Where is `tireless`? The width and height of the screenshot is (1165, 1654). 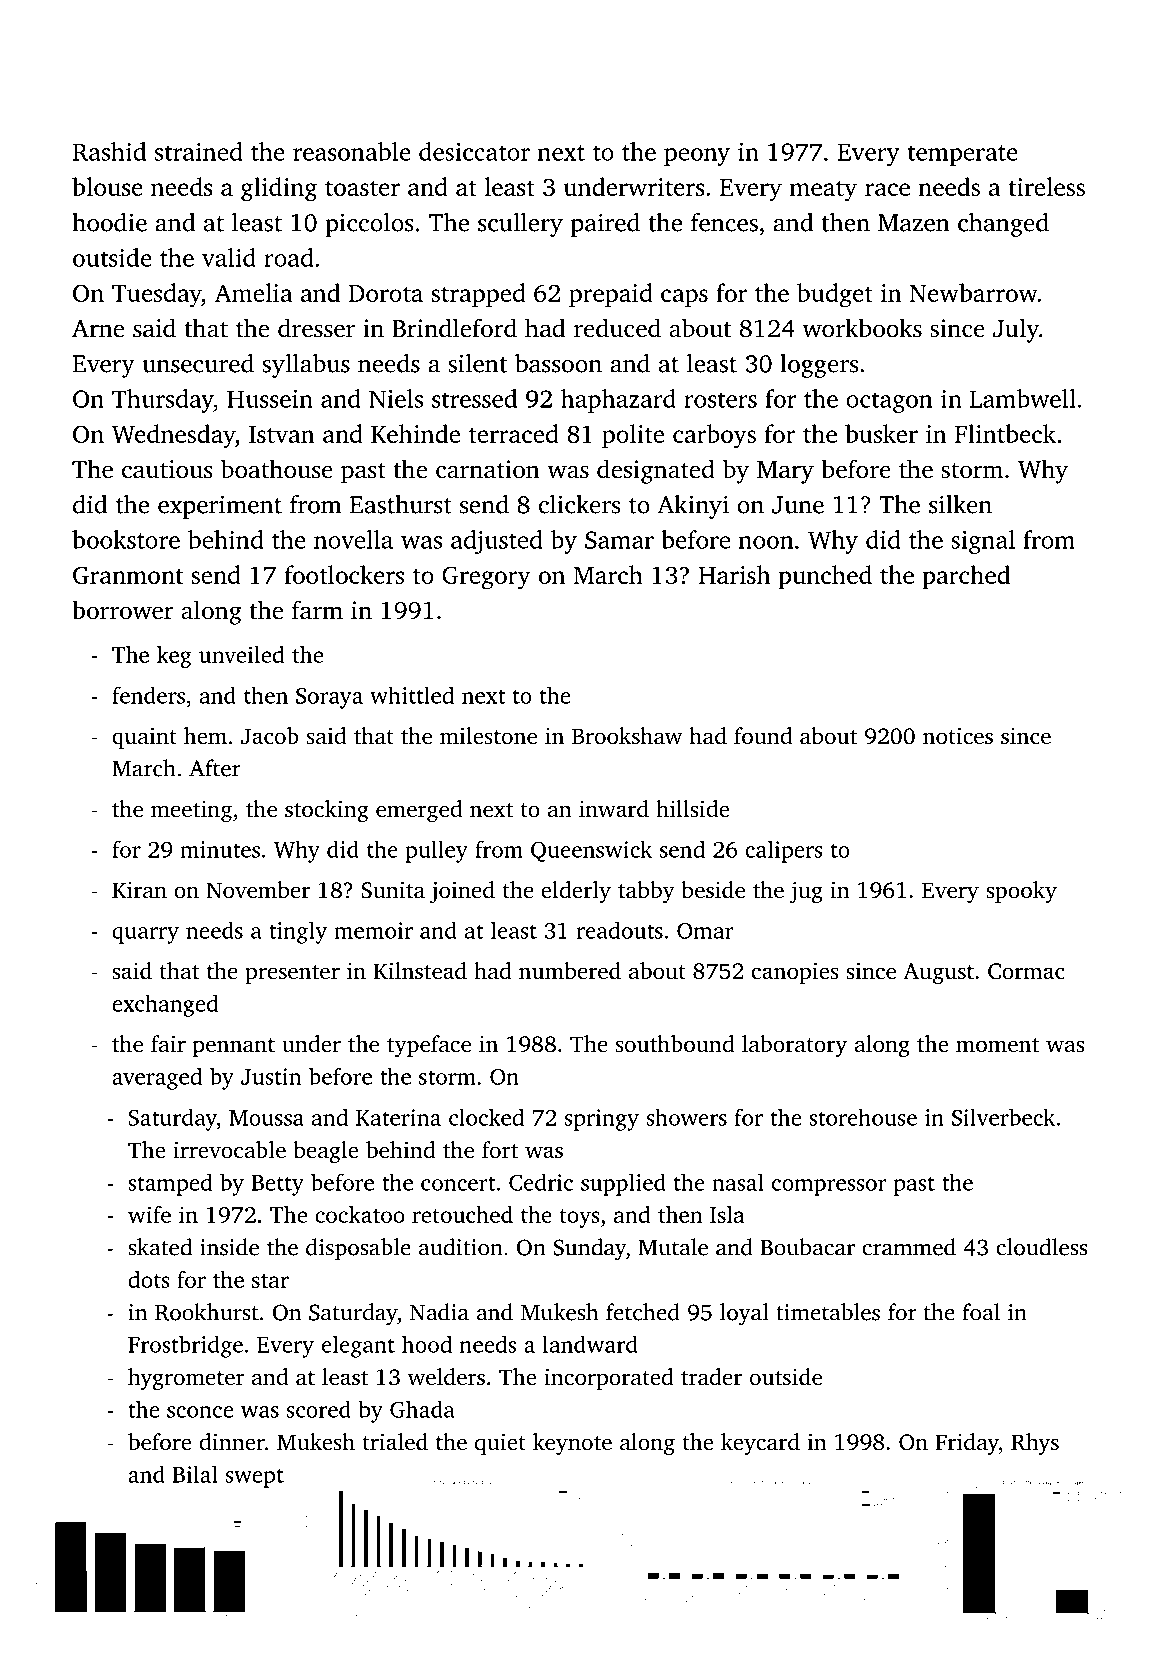
tireless is located at coordinates (1046, 186).
